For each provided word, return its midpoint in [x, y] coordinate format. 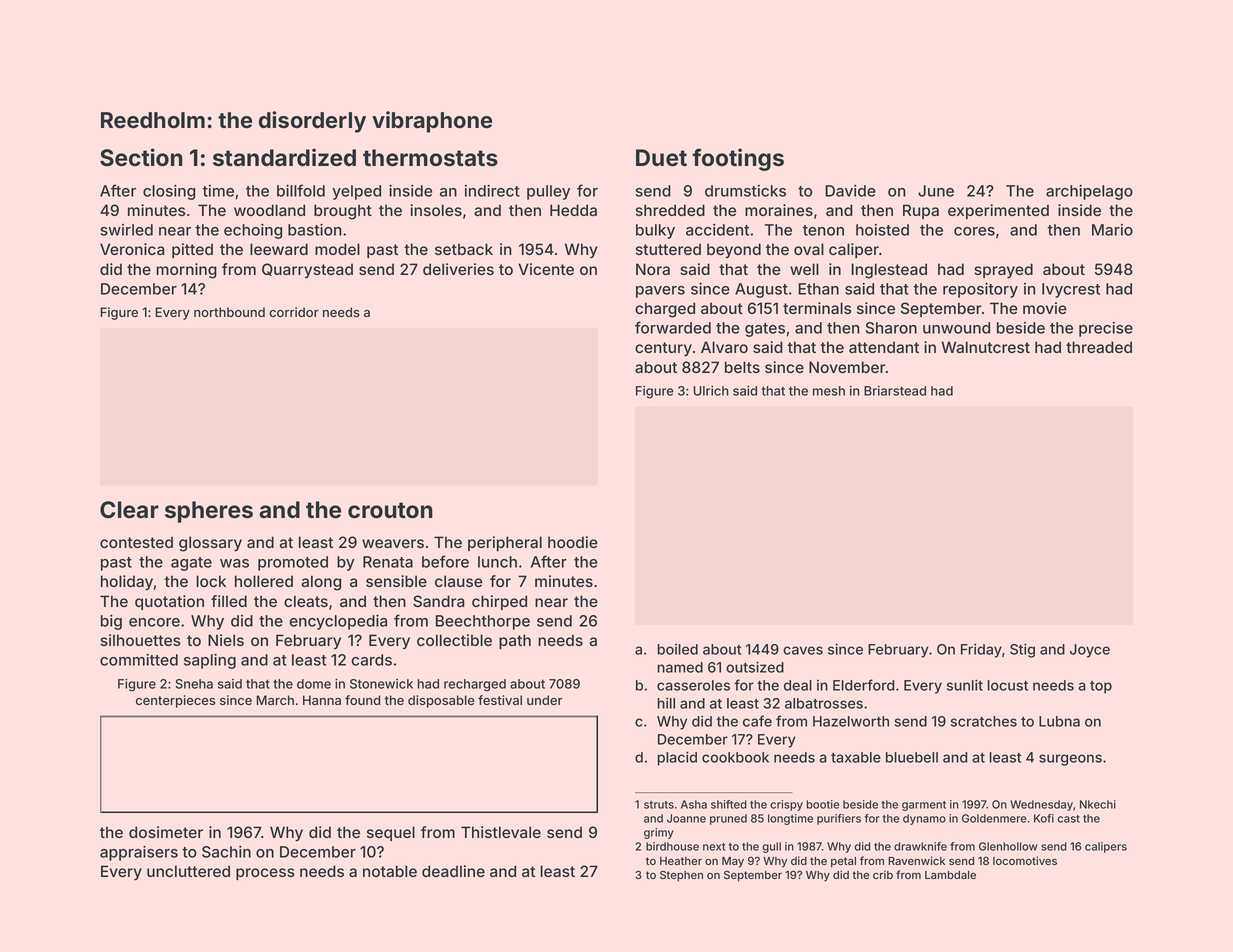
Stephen [681, 876]
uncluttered [188, 871]
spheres [209, 512]
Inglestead [889, 271]
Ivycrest [1071, 290]
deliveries [458, 269]
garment [924, 806]
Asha [694, 804]
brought [343, 212]
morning [186, 271]
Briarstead [895, 391]
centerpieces [175, 701]
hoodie [573, 542]
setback [464, 249]
